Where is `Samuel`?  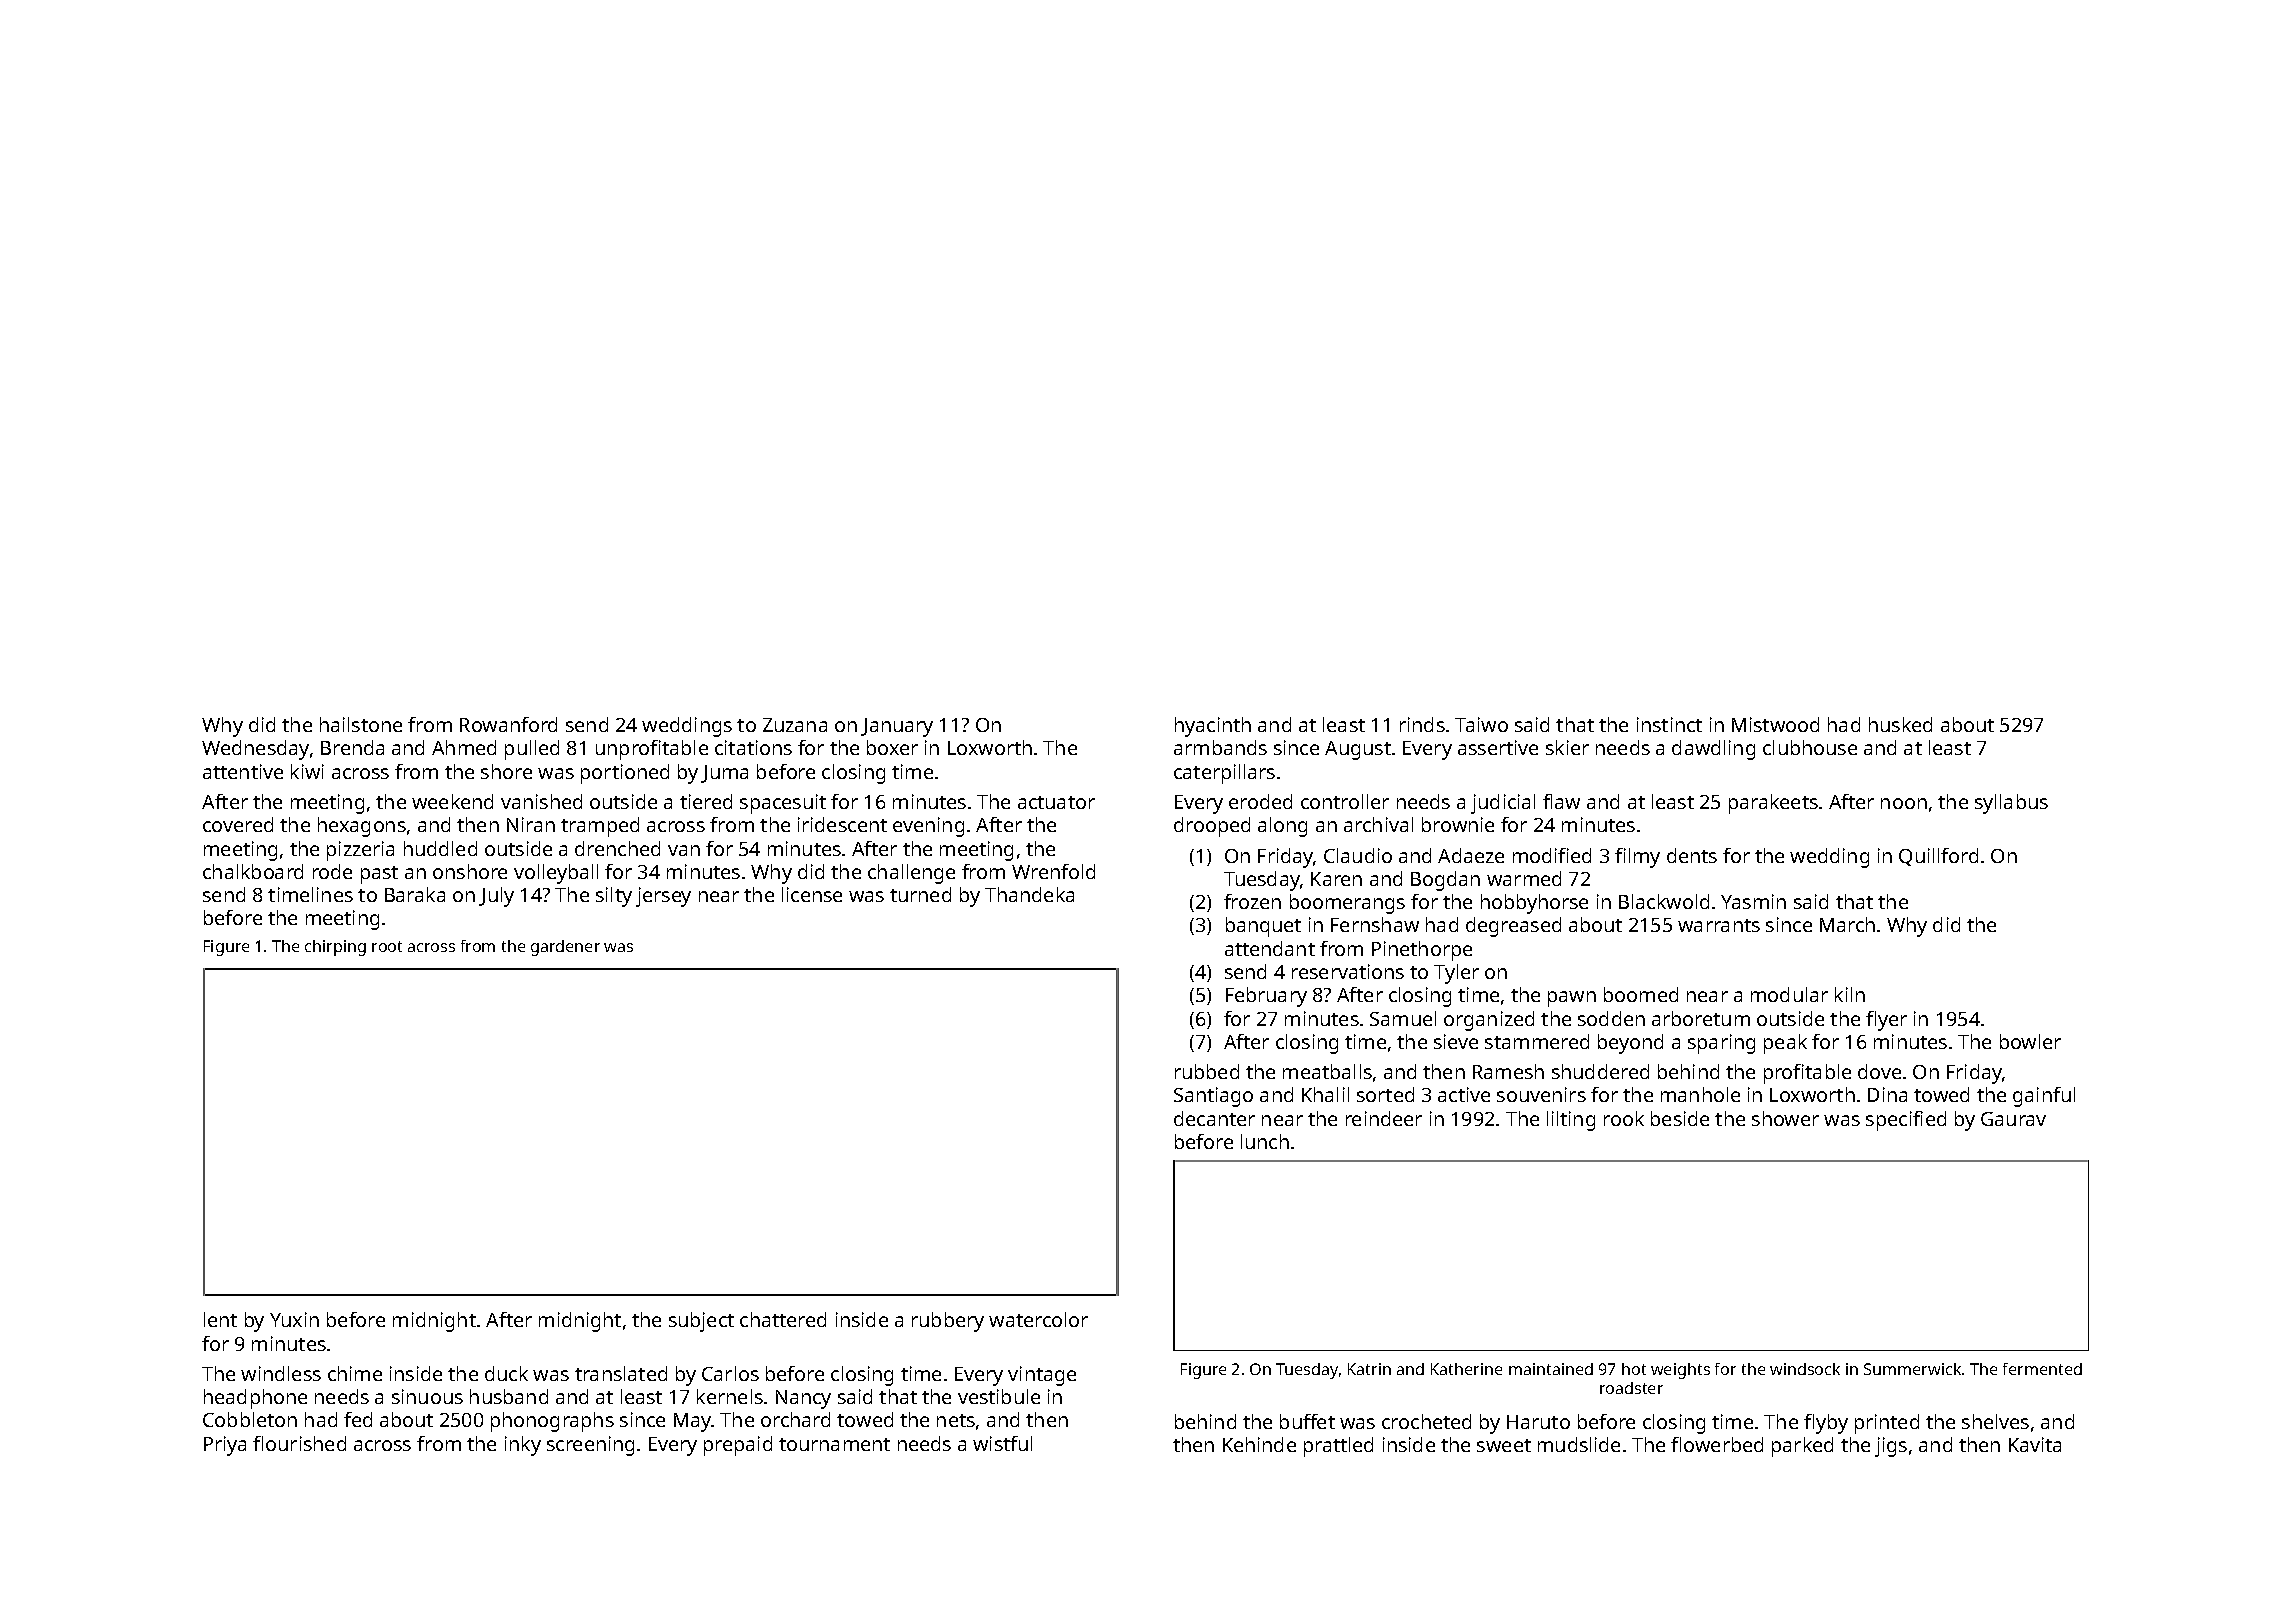
Samuel is located at coordinates (1403, 1018).
